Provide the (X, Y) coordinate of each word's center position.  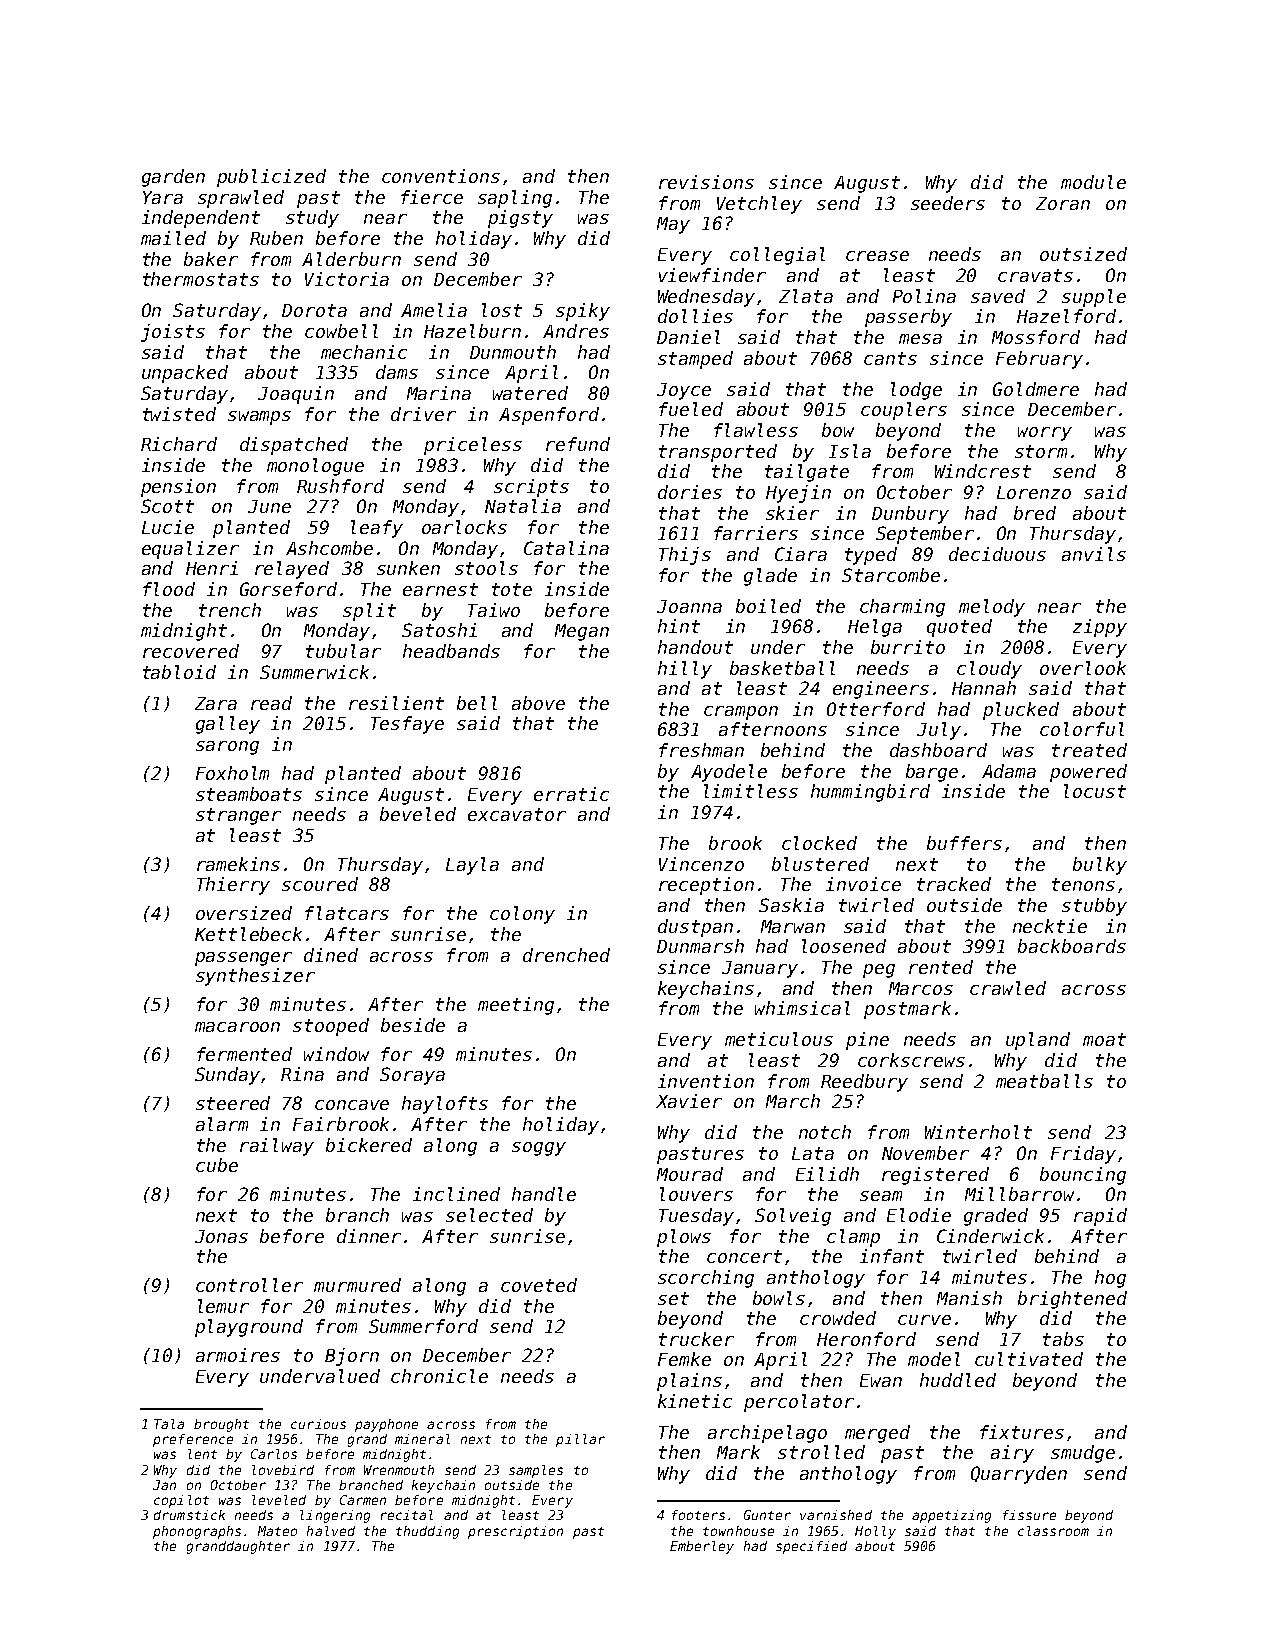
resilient (396, 703)
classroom (1053, 1531)
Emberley (702, 1547)
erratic (571, 794)
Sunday (227, 1076)
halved (331, 1531)
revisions (706, 182)
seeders (948, 203)
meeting (516, 1006)
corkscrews (911, 1060)
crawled (1008, 988)
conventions (441, 176)
